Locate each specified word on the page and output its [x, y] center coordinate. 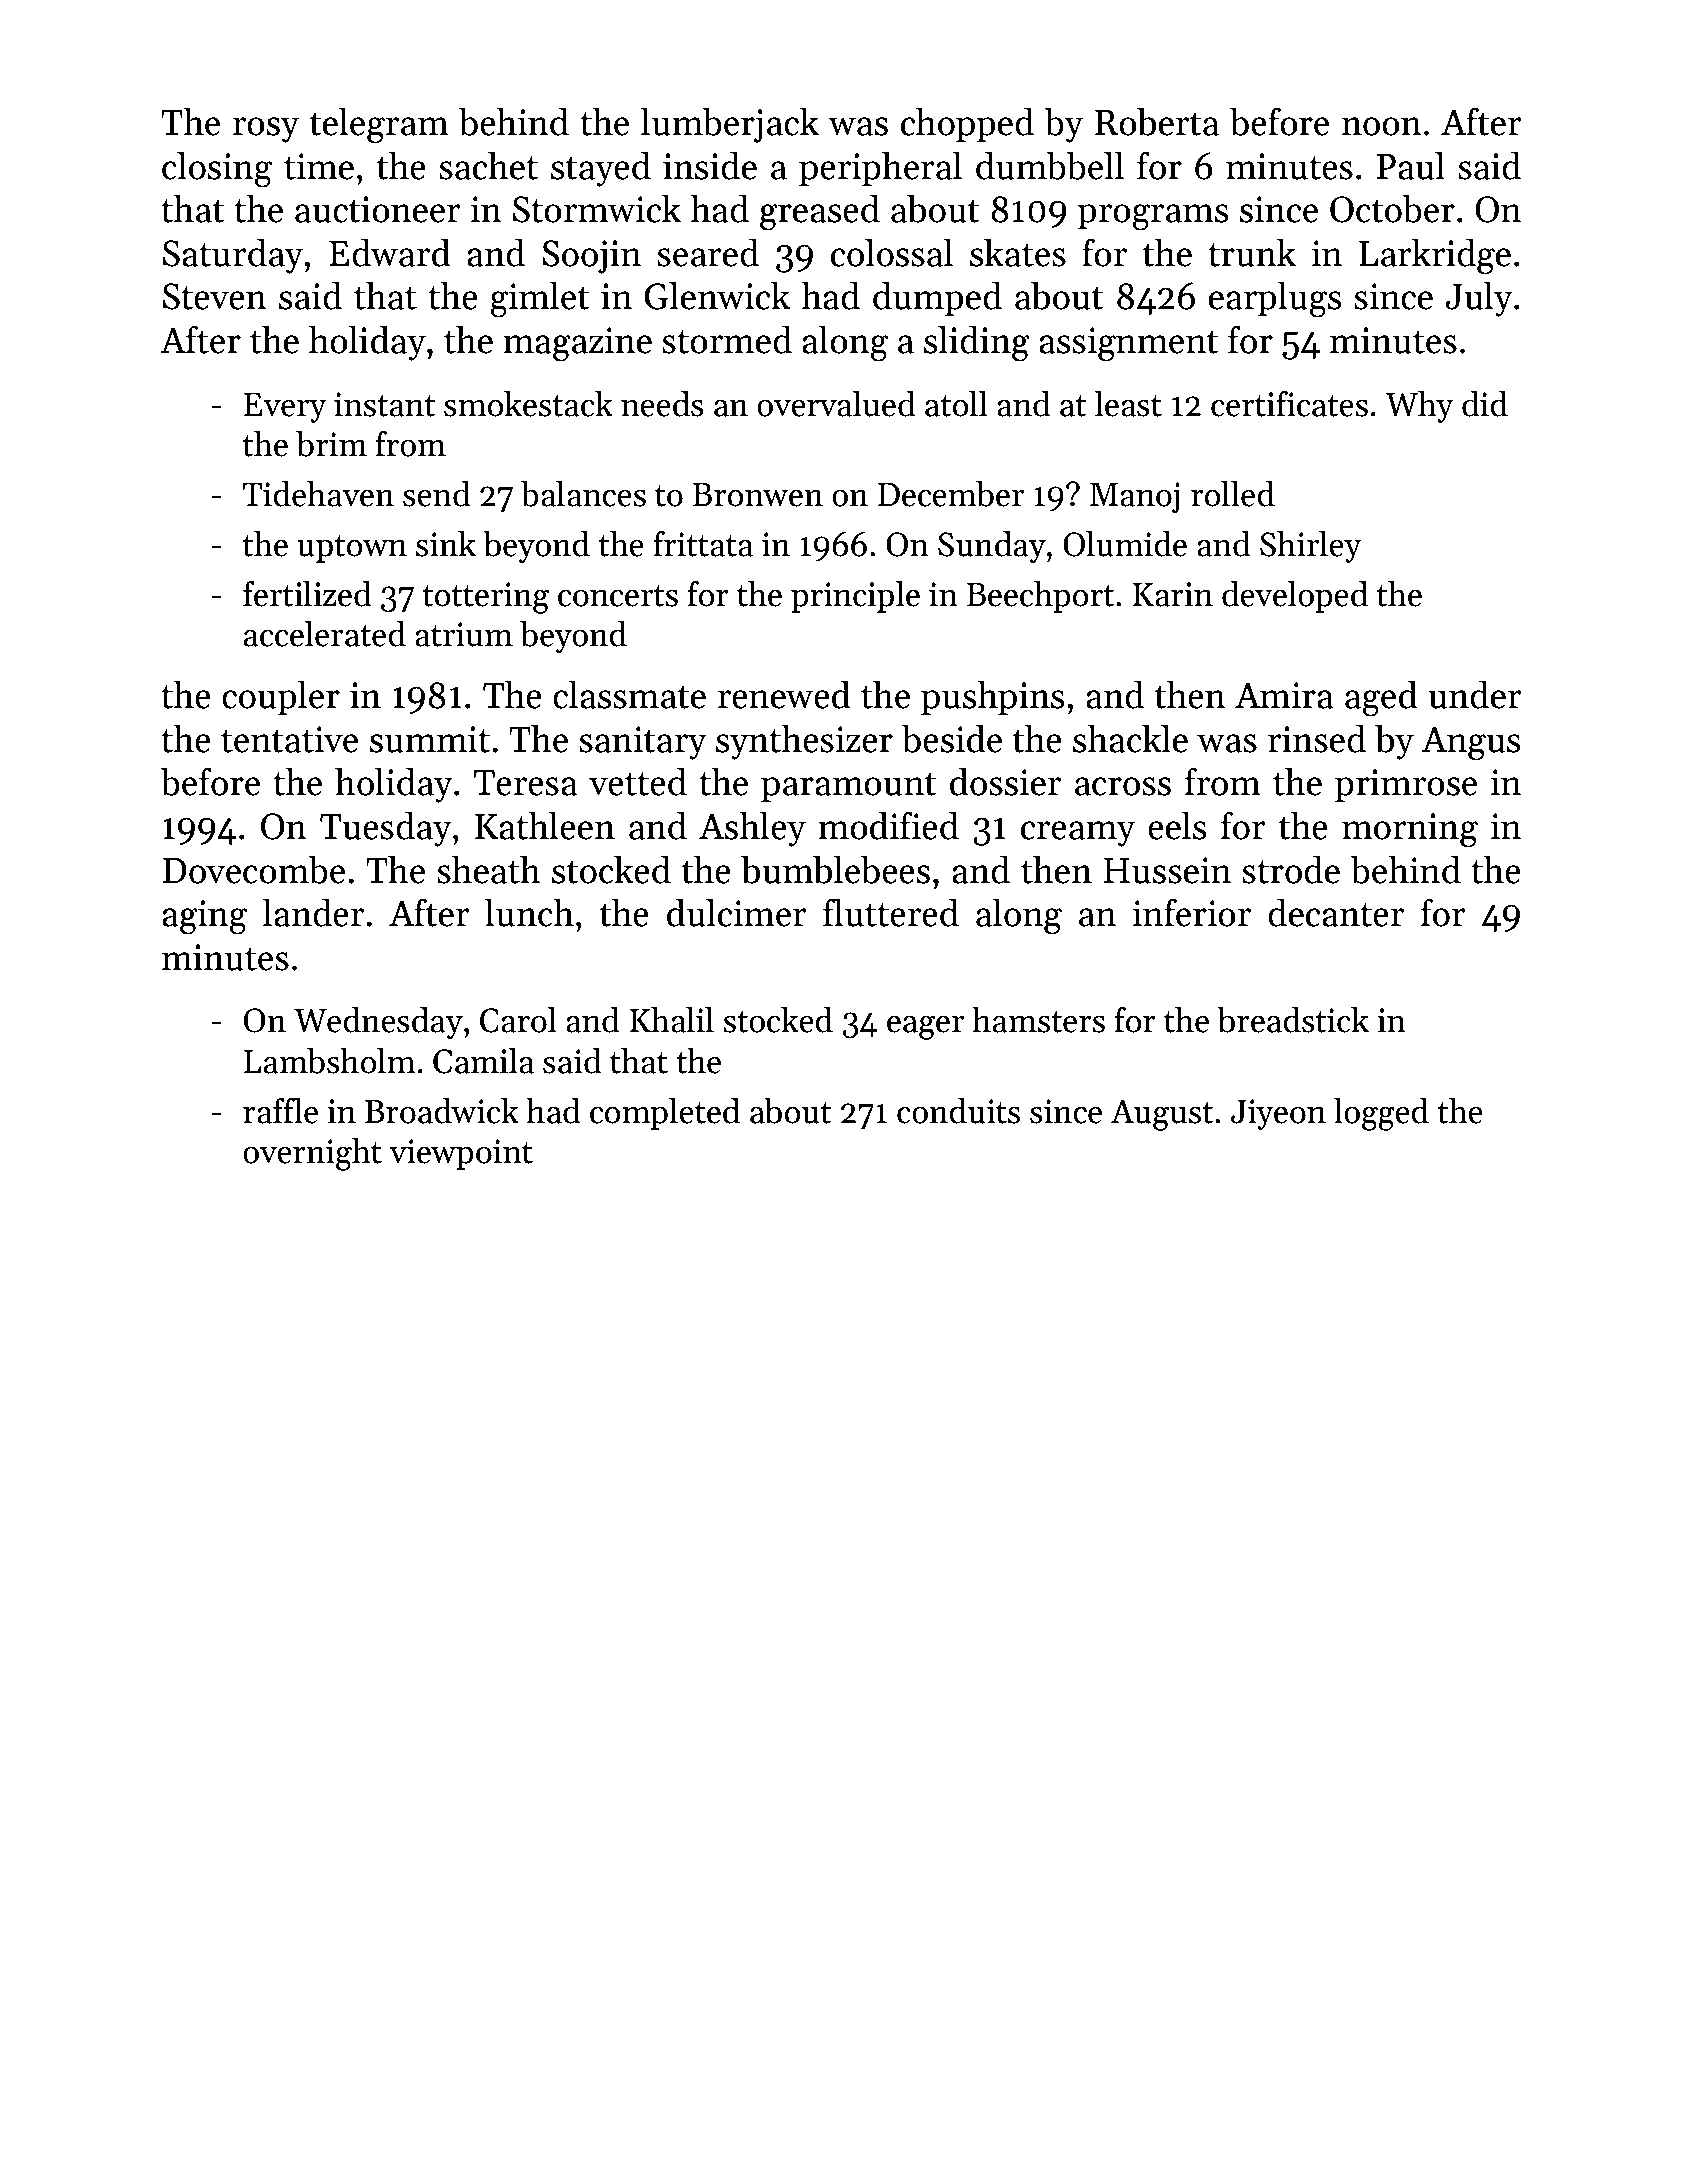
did [1485, 404]
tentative [289, 739]
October [1392, 208]
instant [385, 404]
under [1475, 694]
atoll [956, 404]
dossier [1005, 781]
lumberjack [729, 125]
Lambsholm [330, 1061]
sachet [488, 165]
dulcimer [737, 912]
